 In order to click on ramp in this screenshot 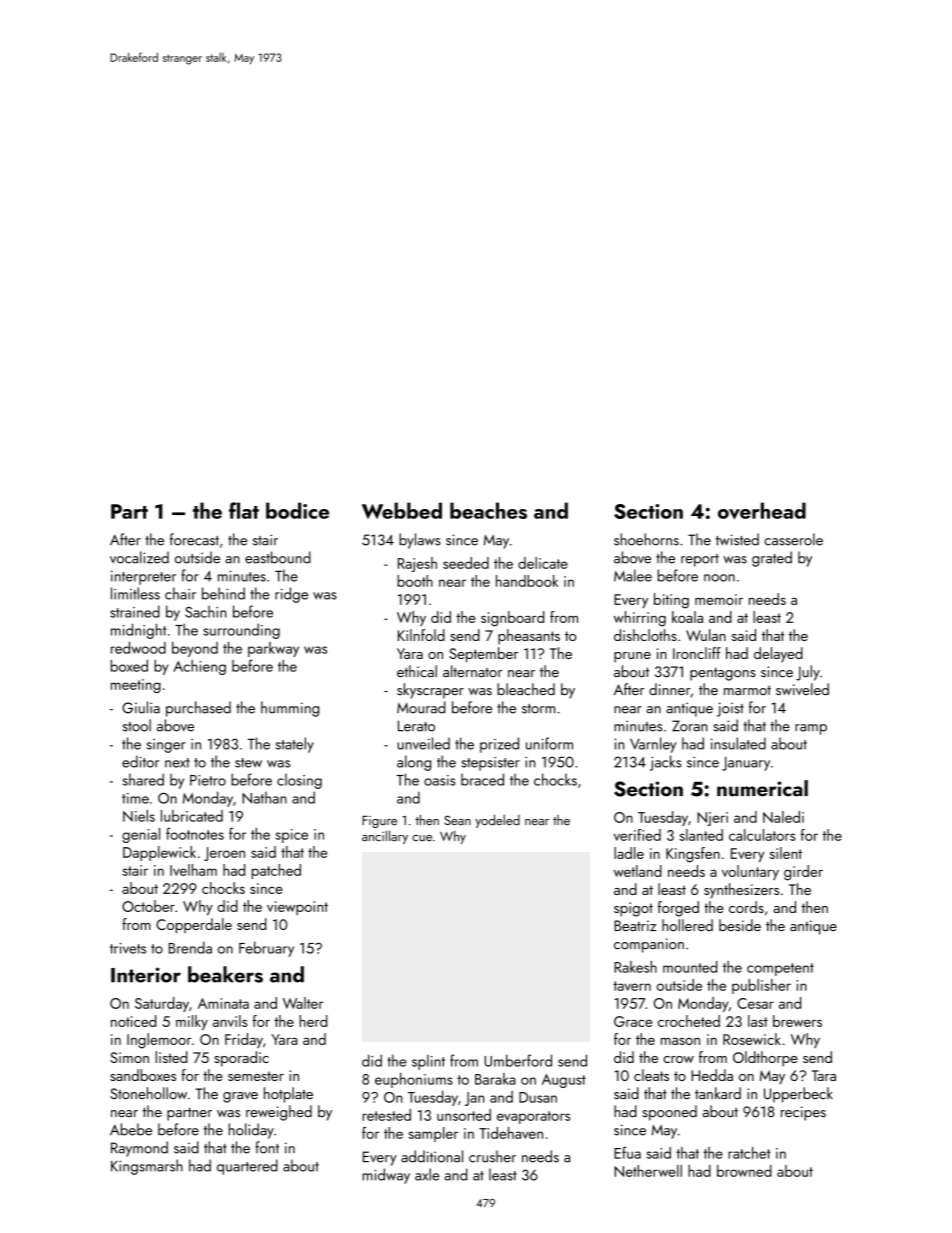, I will do `click(811, 729)`.
